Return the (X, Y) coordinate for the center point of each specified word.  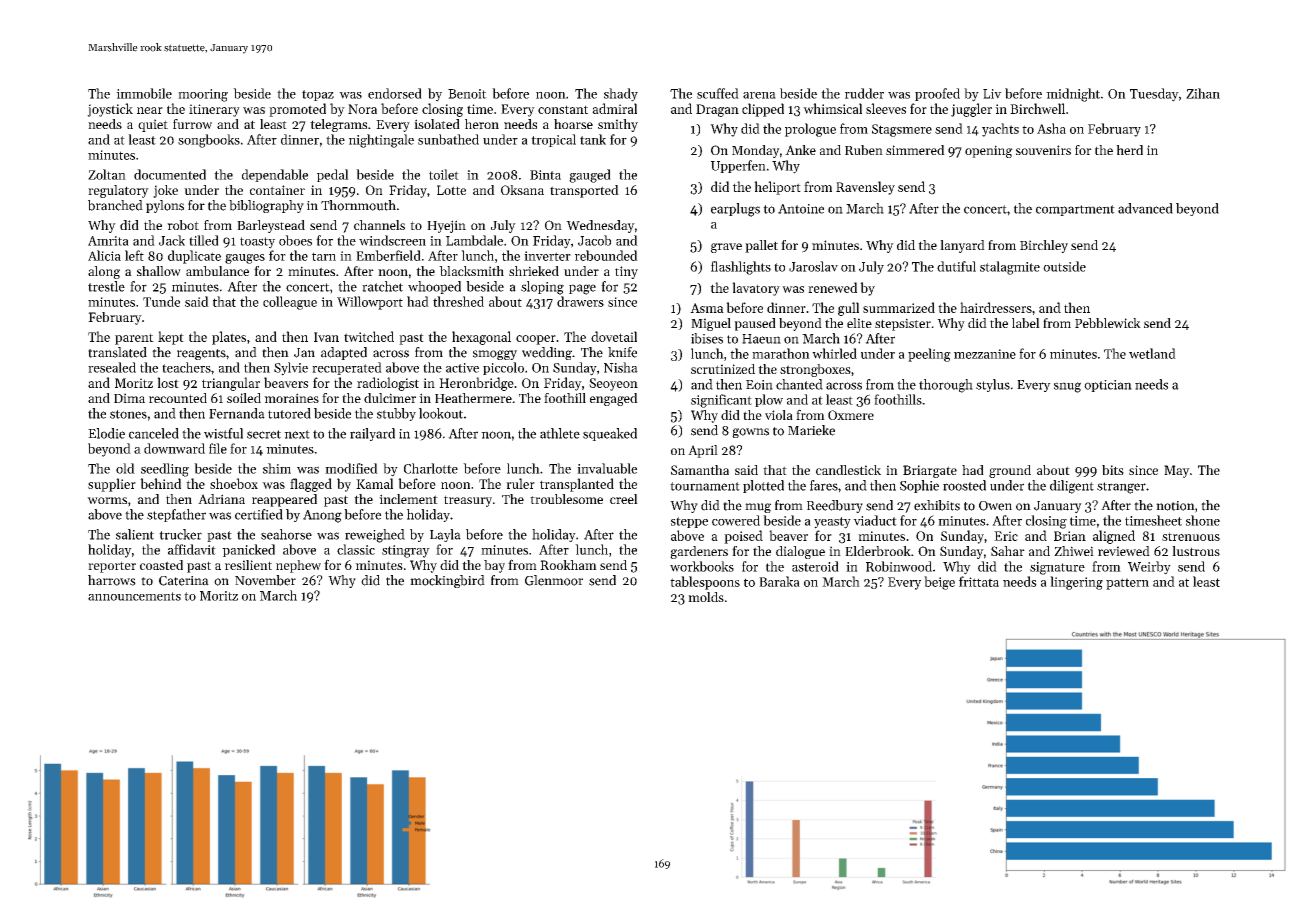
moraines (291, 398)
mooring (203, 95)
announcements (134, 596)
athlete (560, 433)
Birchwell (1037, 108)
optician (1108, 386)
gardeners (699, 552)
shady (621, 95)
